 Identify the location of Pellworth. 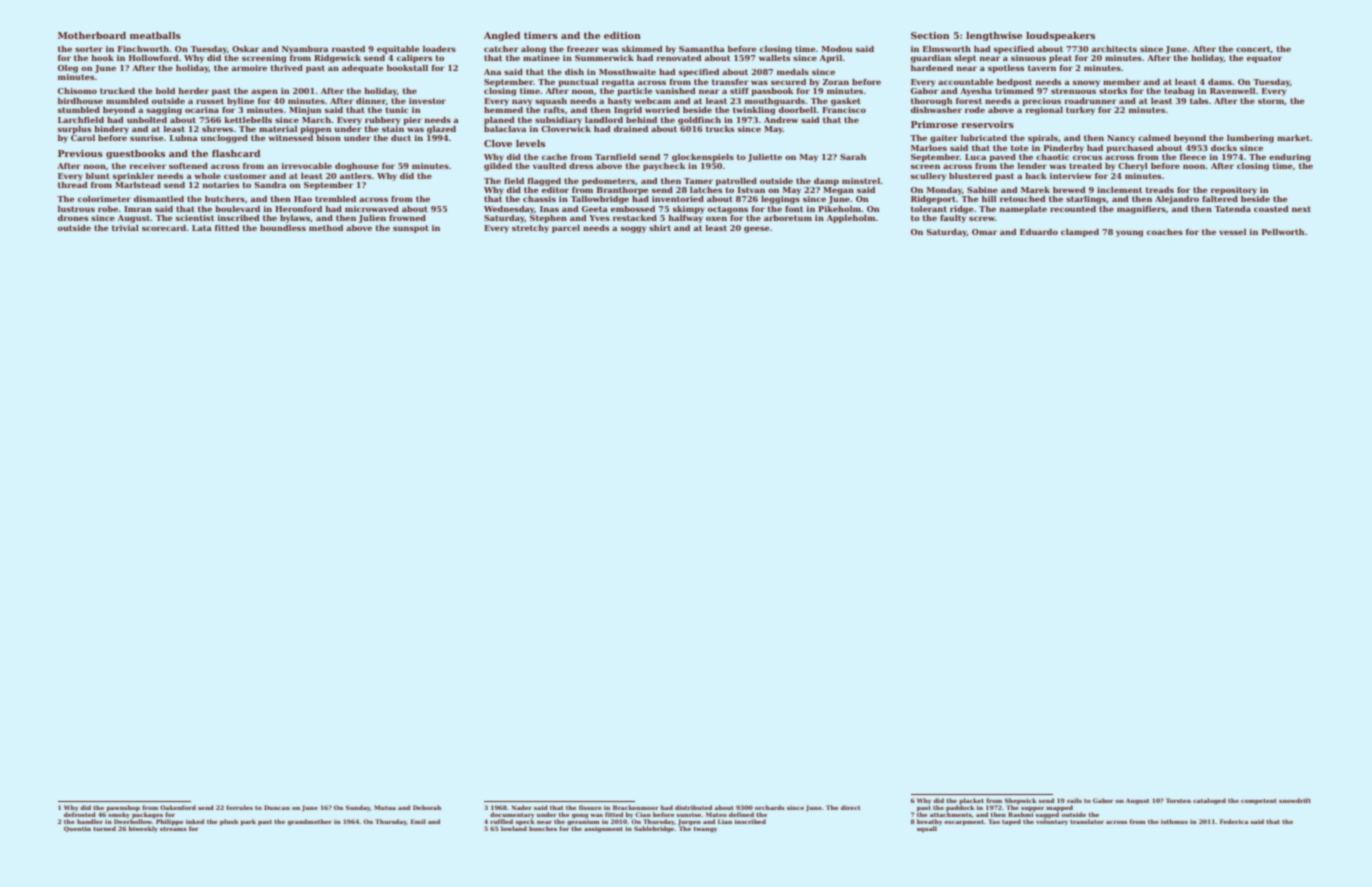
(1283, 232).
